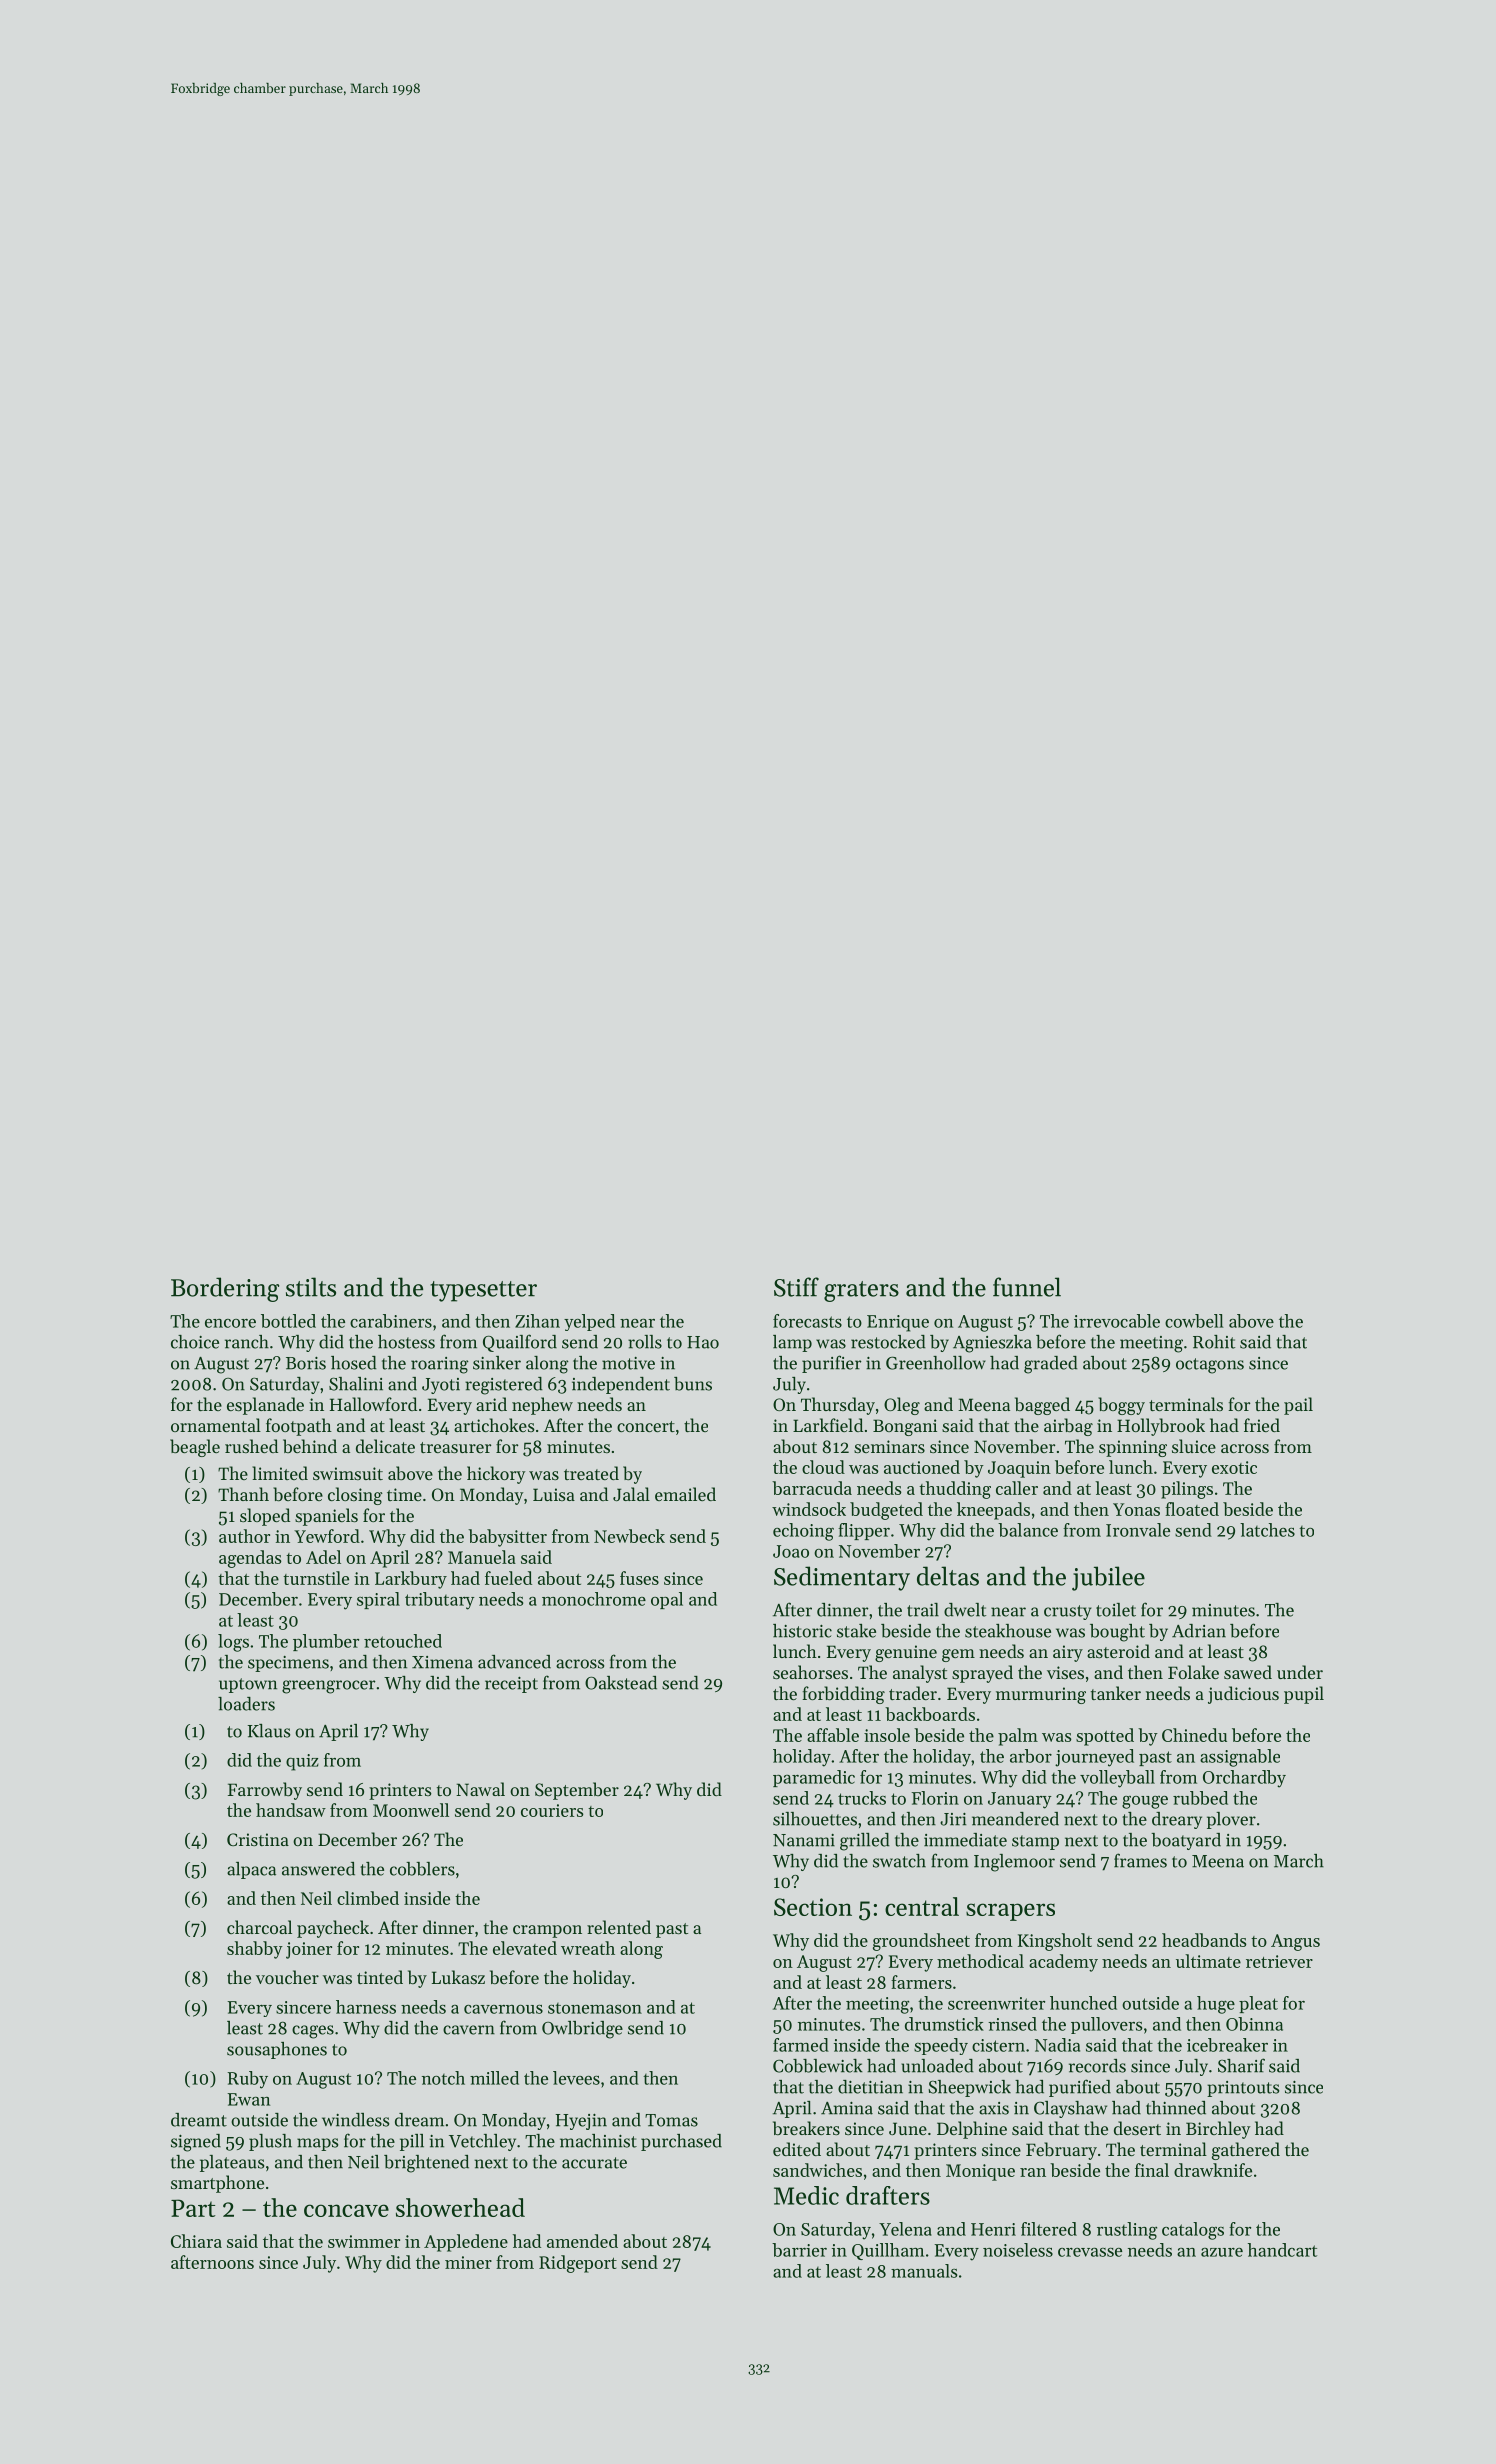 The height and width of the page is (2464, 1496). I want to click on windless, so click(355, 2120).
